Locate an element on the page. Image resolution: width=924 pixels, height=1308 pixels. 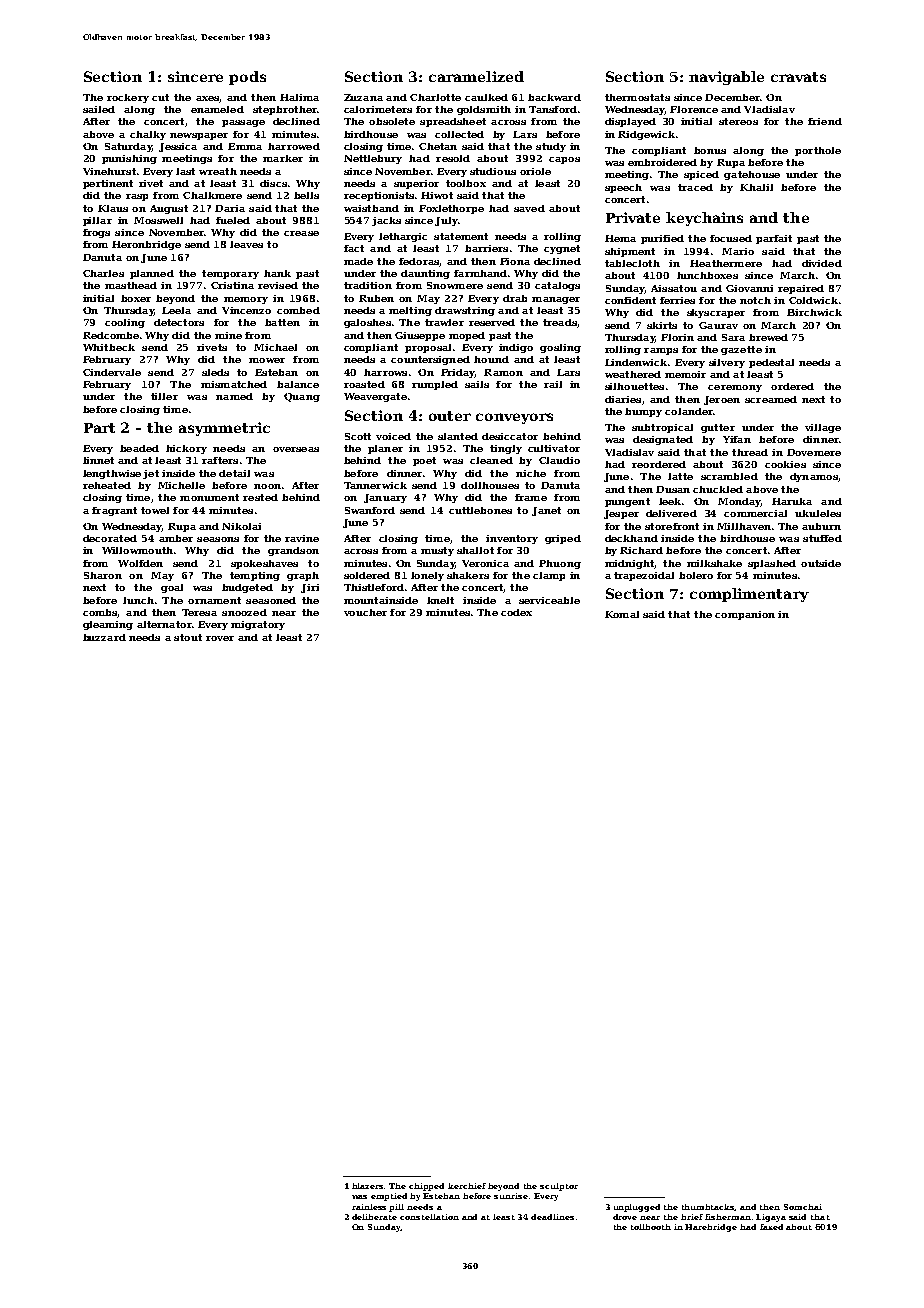
constellation is located at coordinates (429, 1217).
